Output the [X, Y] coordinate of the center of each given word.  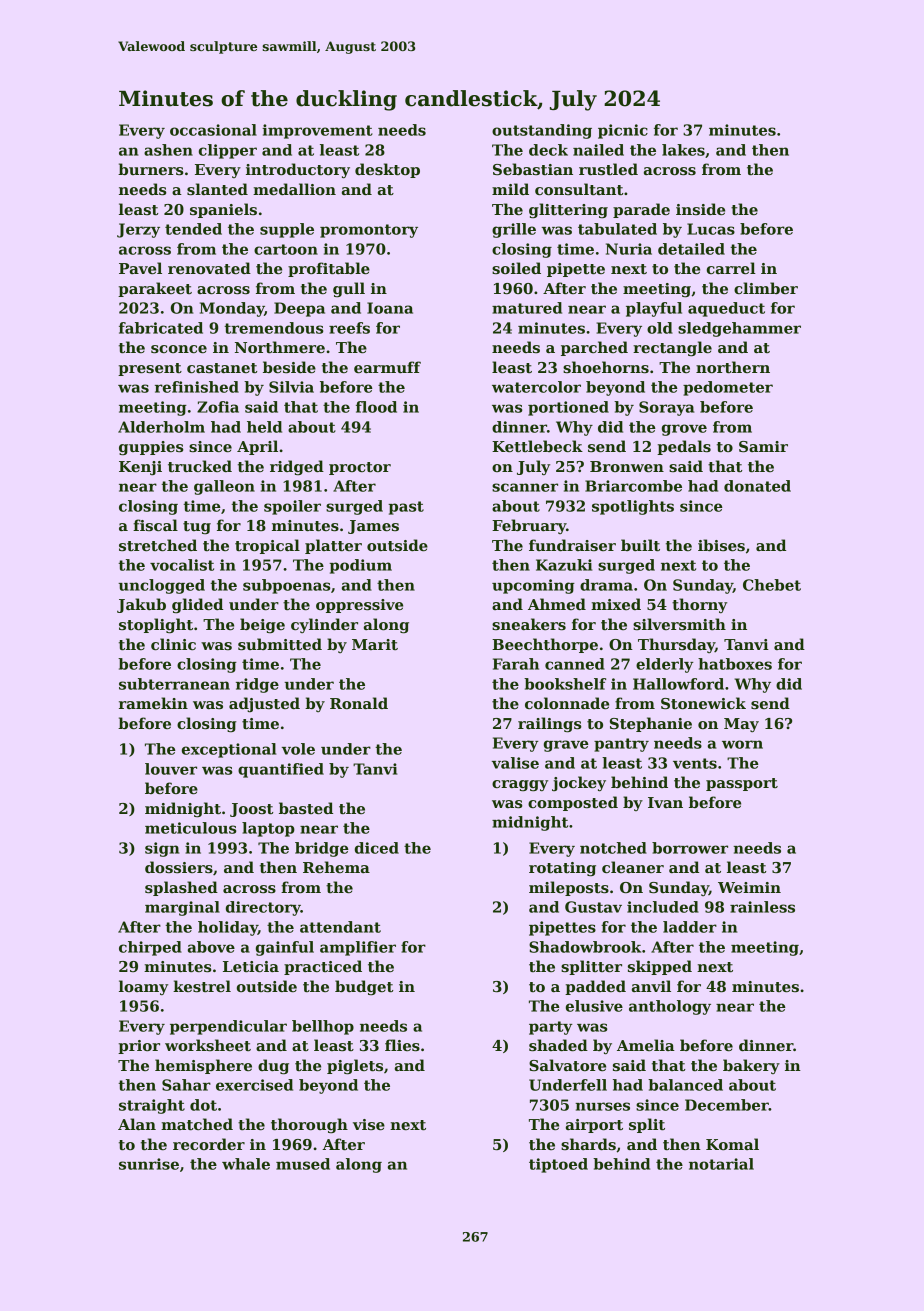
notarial [721, 1164]
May [741, 725]
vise [369, 1124]
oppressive [359, 606]
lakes [683, 150]
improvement [317, 131]
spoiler [292, 507]
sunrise [149, 1164]
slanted [217, 189]
